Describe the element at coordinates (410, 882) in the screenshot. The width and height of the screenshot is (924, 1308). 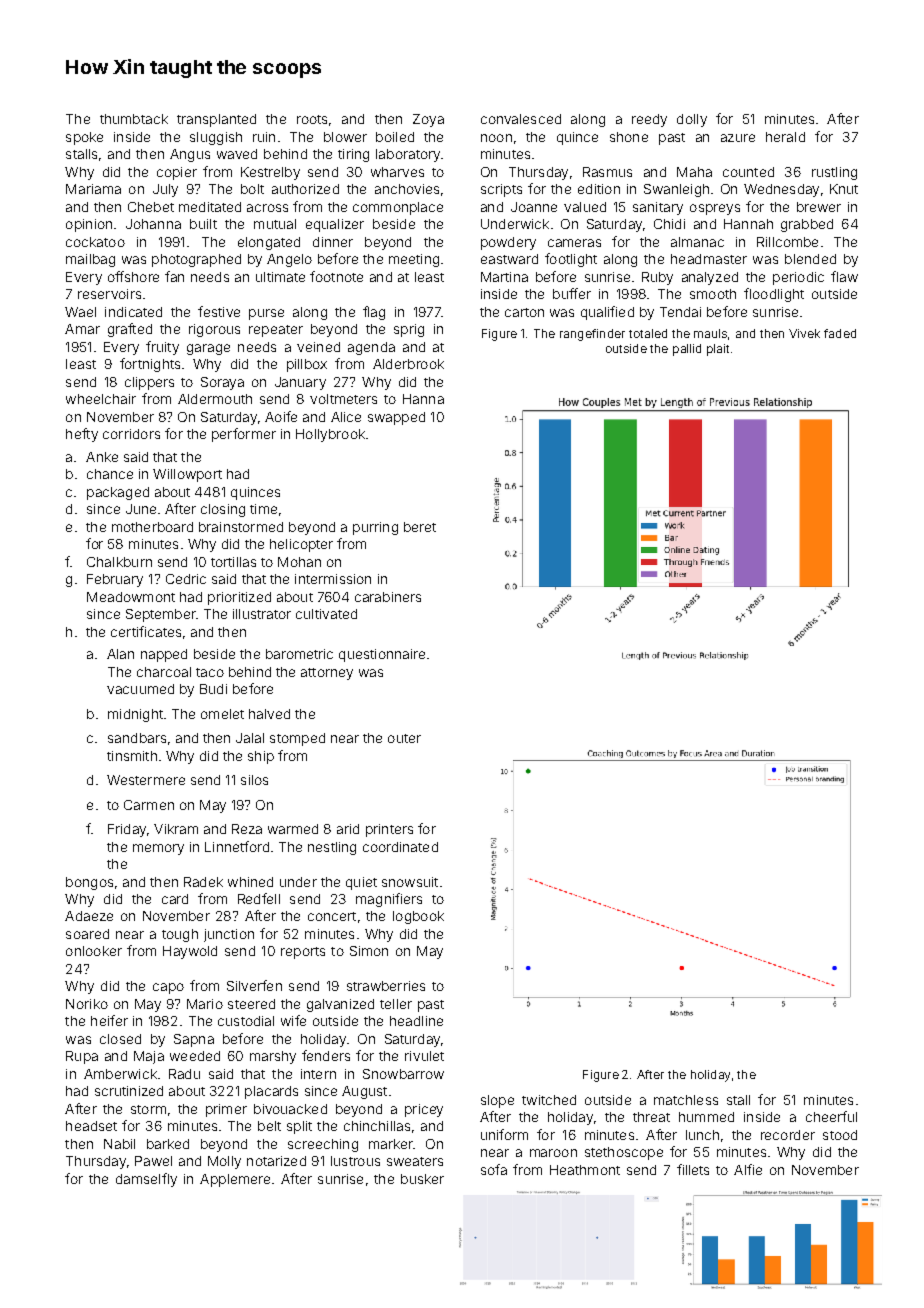
I see `snowsuit` at that location.
